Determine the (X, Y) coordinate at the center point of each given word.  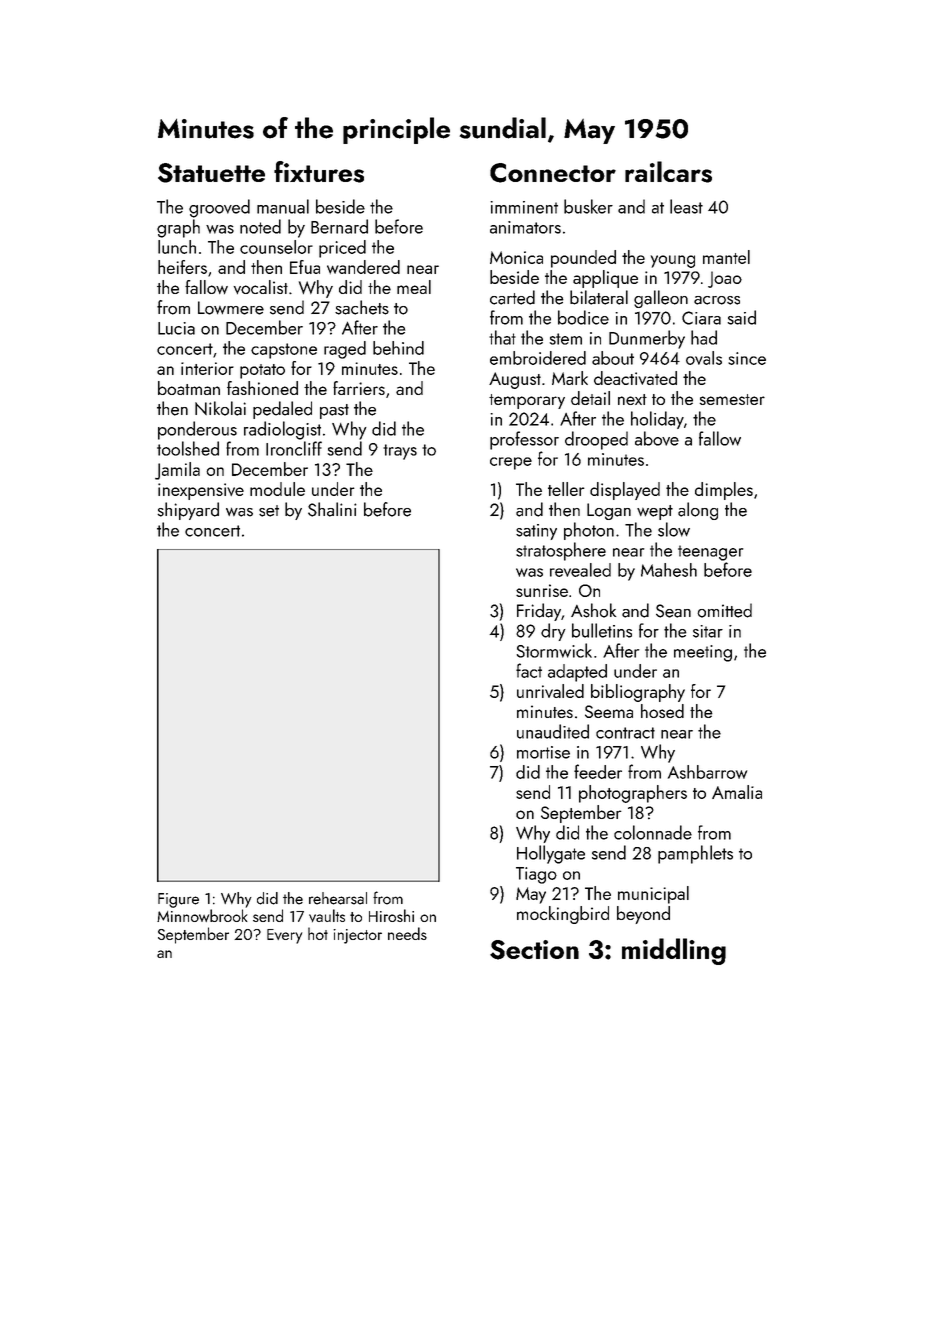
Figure (178, 900)
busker (588, 206)
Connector (553, 173)
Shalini (332, 509)
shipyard (188, 511)
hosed (662, 711)
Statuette (211, 173)
